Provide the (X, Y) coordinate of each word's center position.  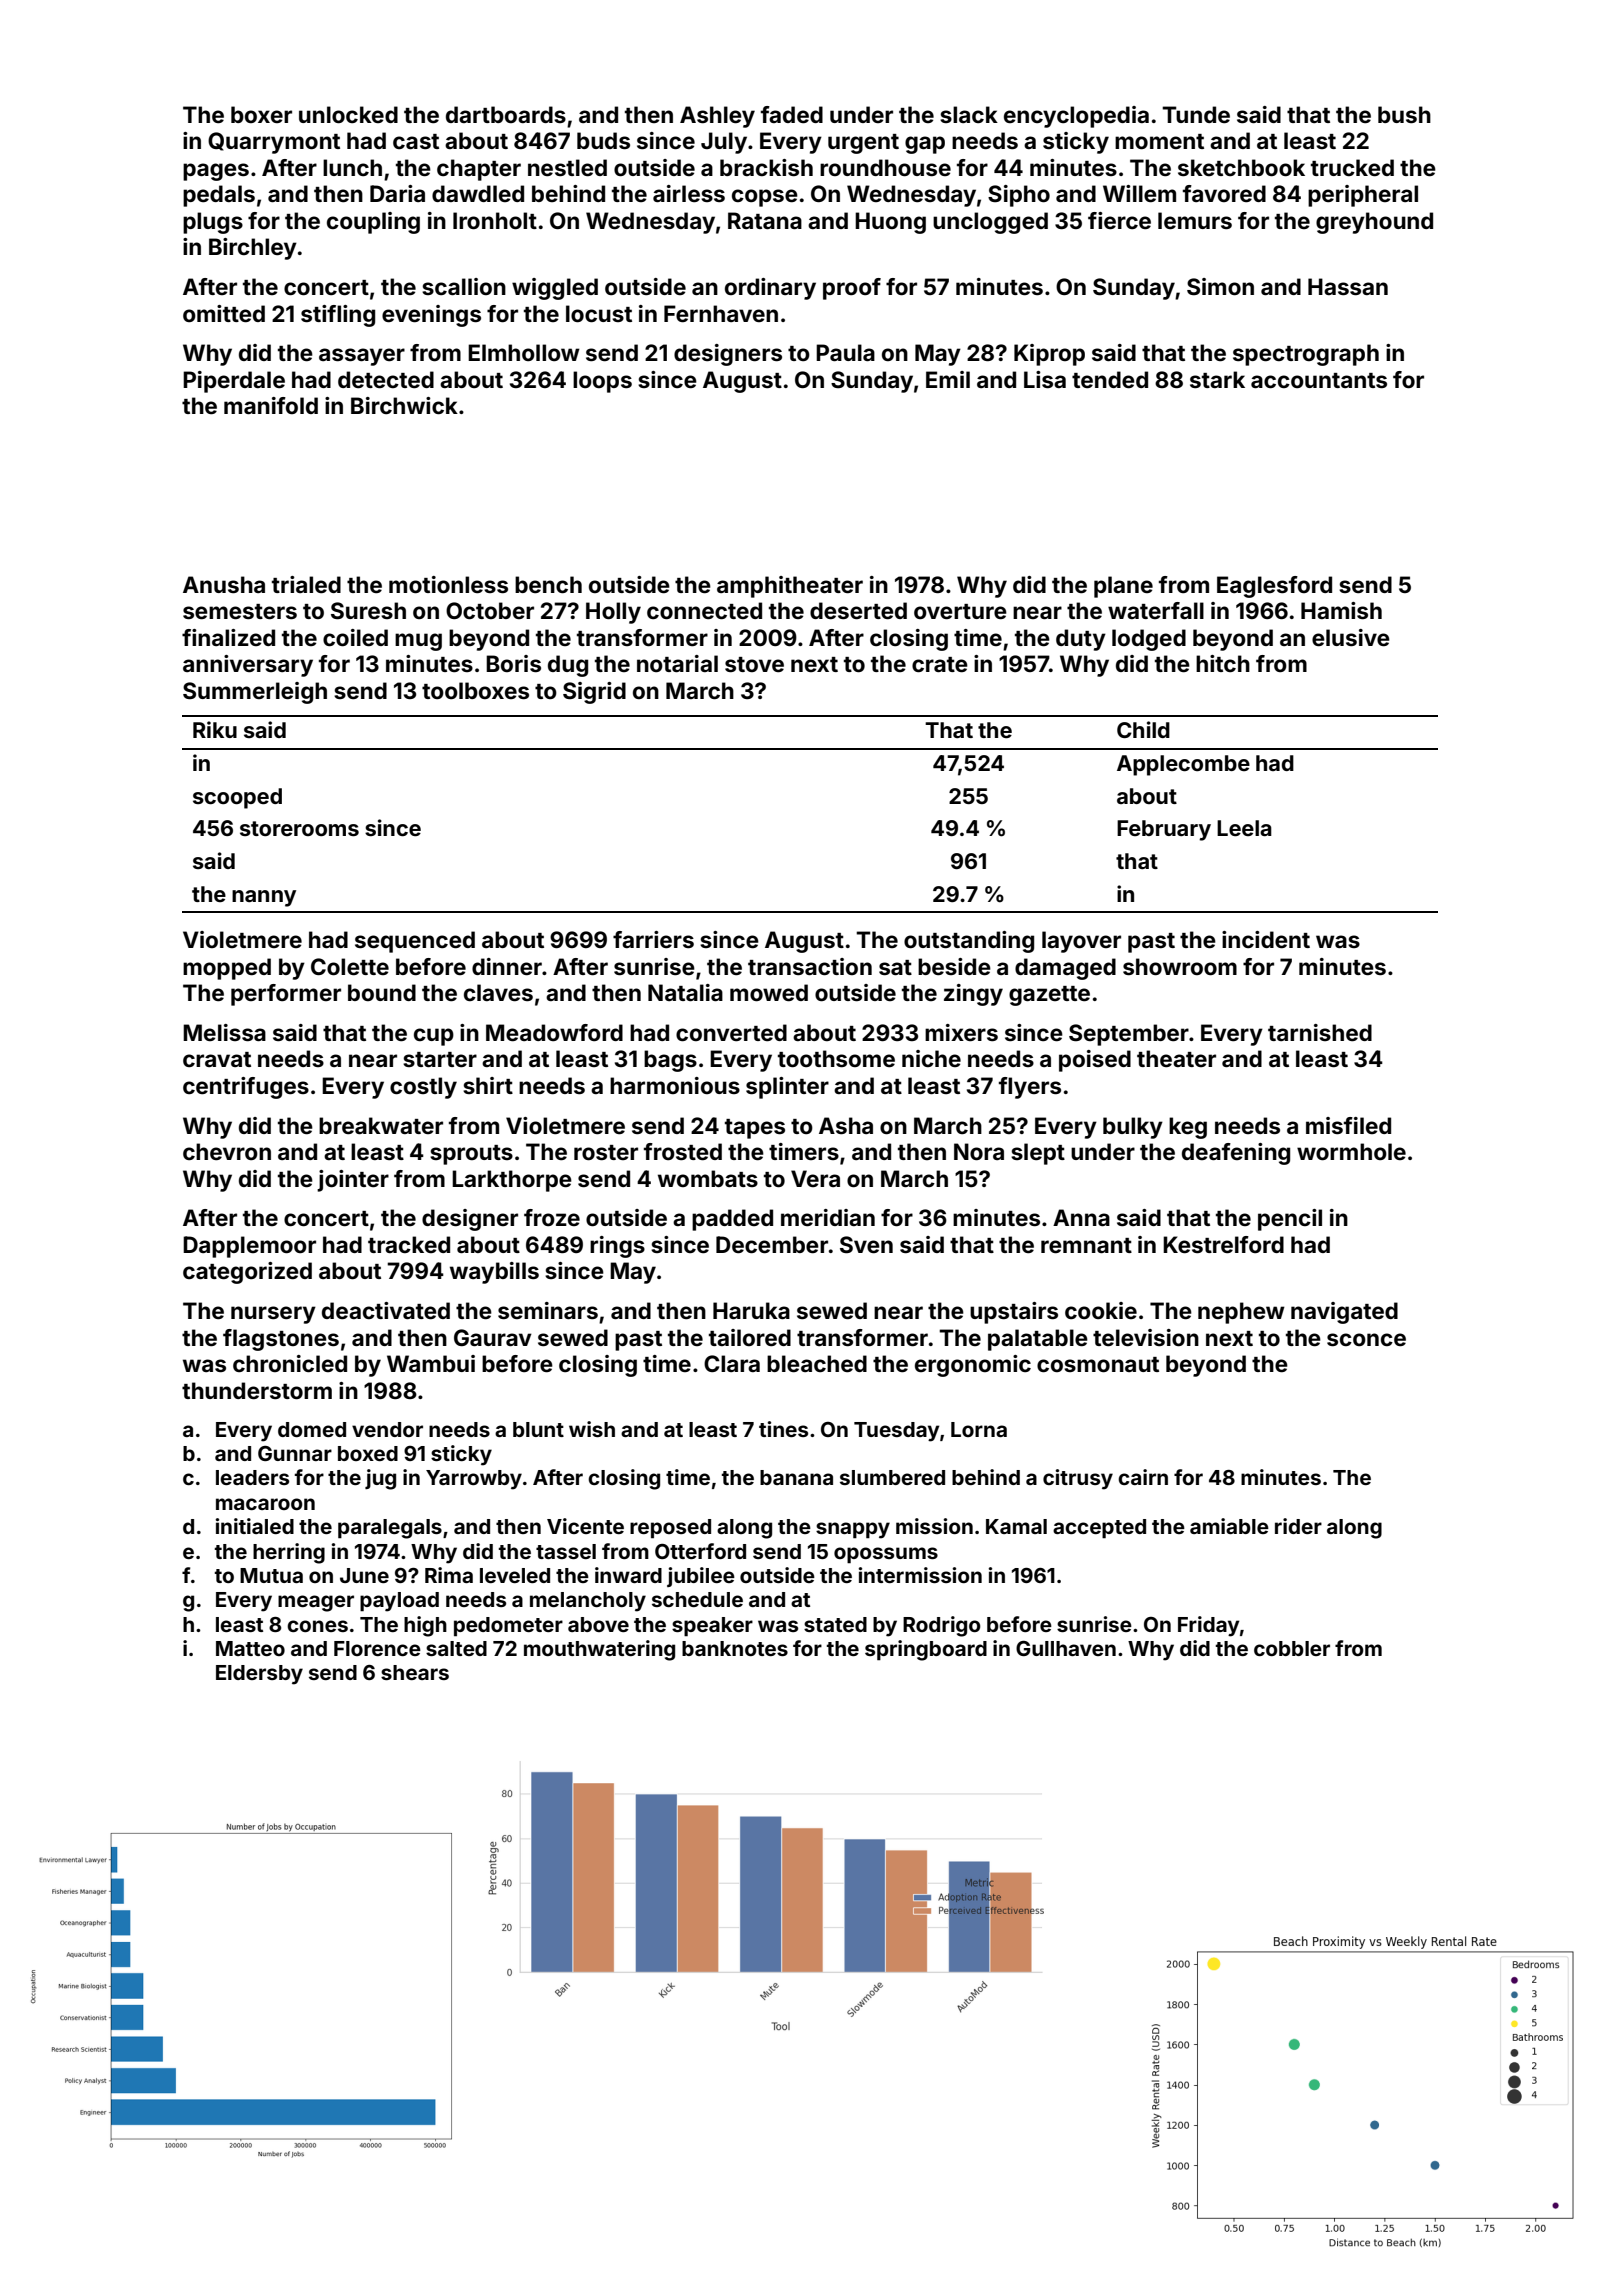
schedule (697, 1599)
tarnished (1320, 1032)
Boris (513, 663)
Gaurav (493, 1337)
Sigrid (594, 693)
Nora (979, 1151)
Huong (890, 223)
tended (1110, 379)
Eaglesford (1274, 587)
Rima (449, 1575)
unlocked (348, 114)
